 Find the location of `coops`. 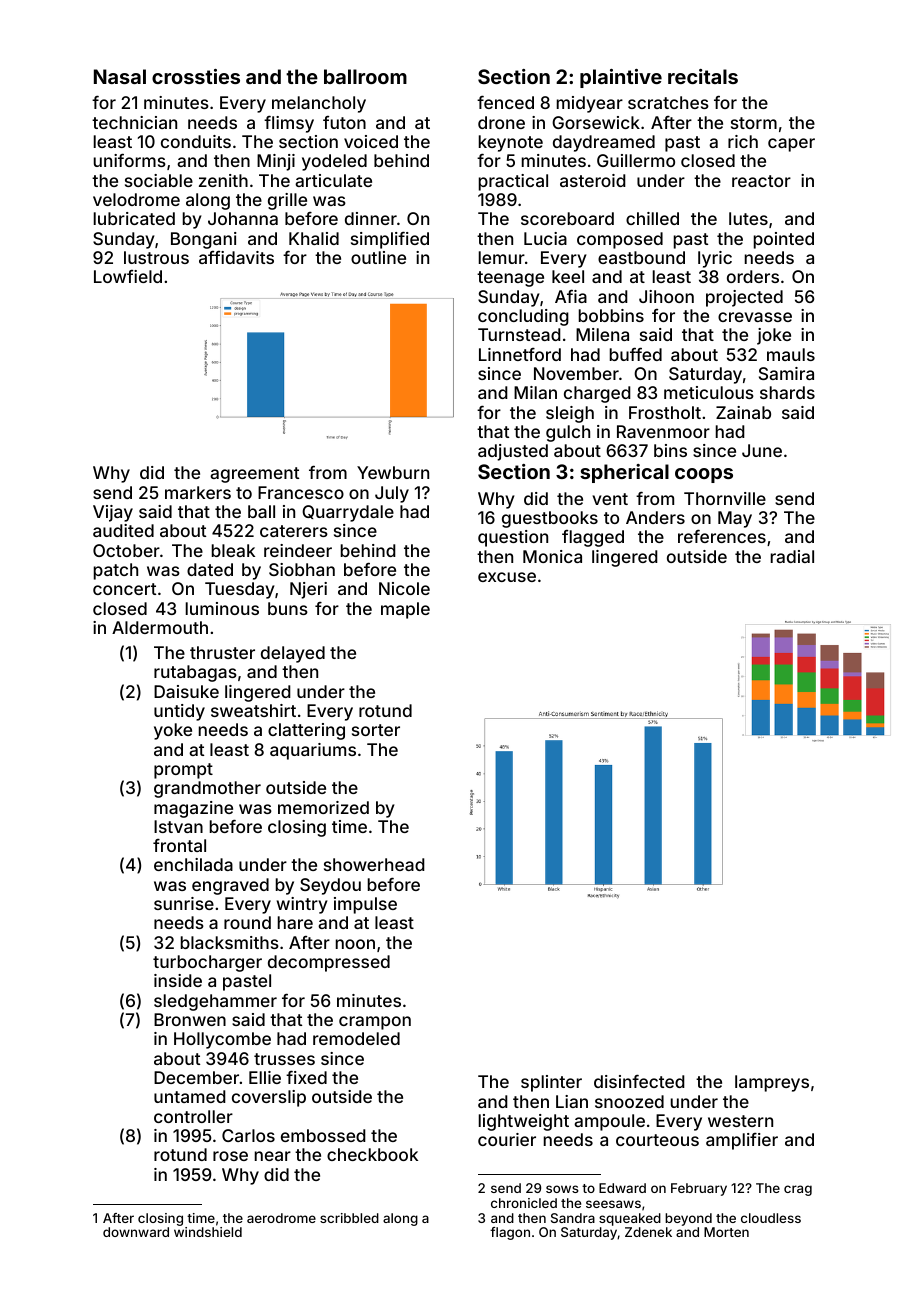

coops is located at coordinates (704, 475).
